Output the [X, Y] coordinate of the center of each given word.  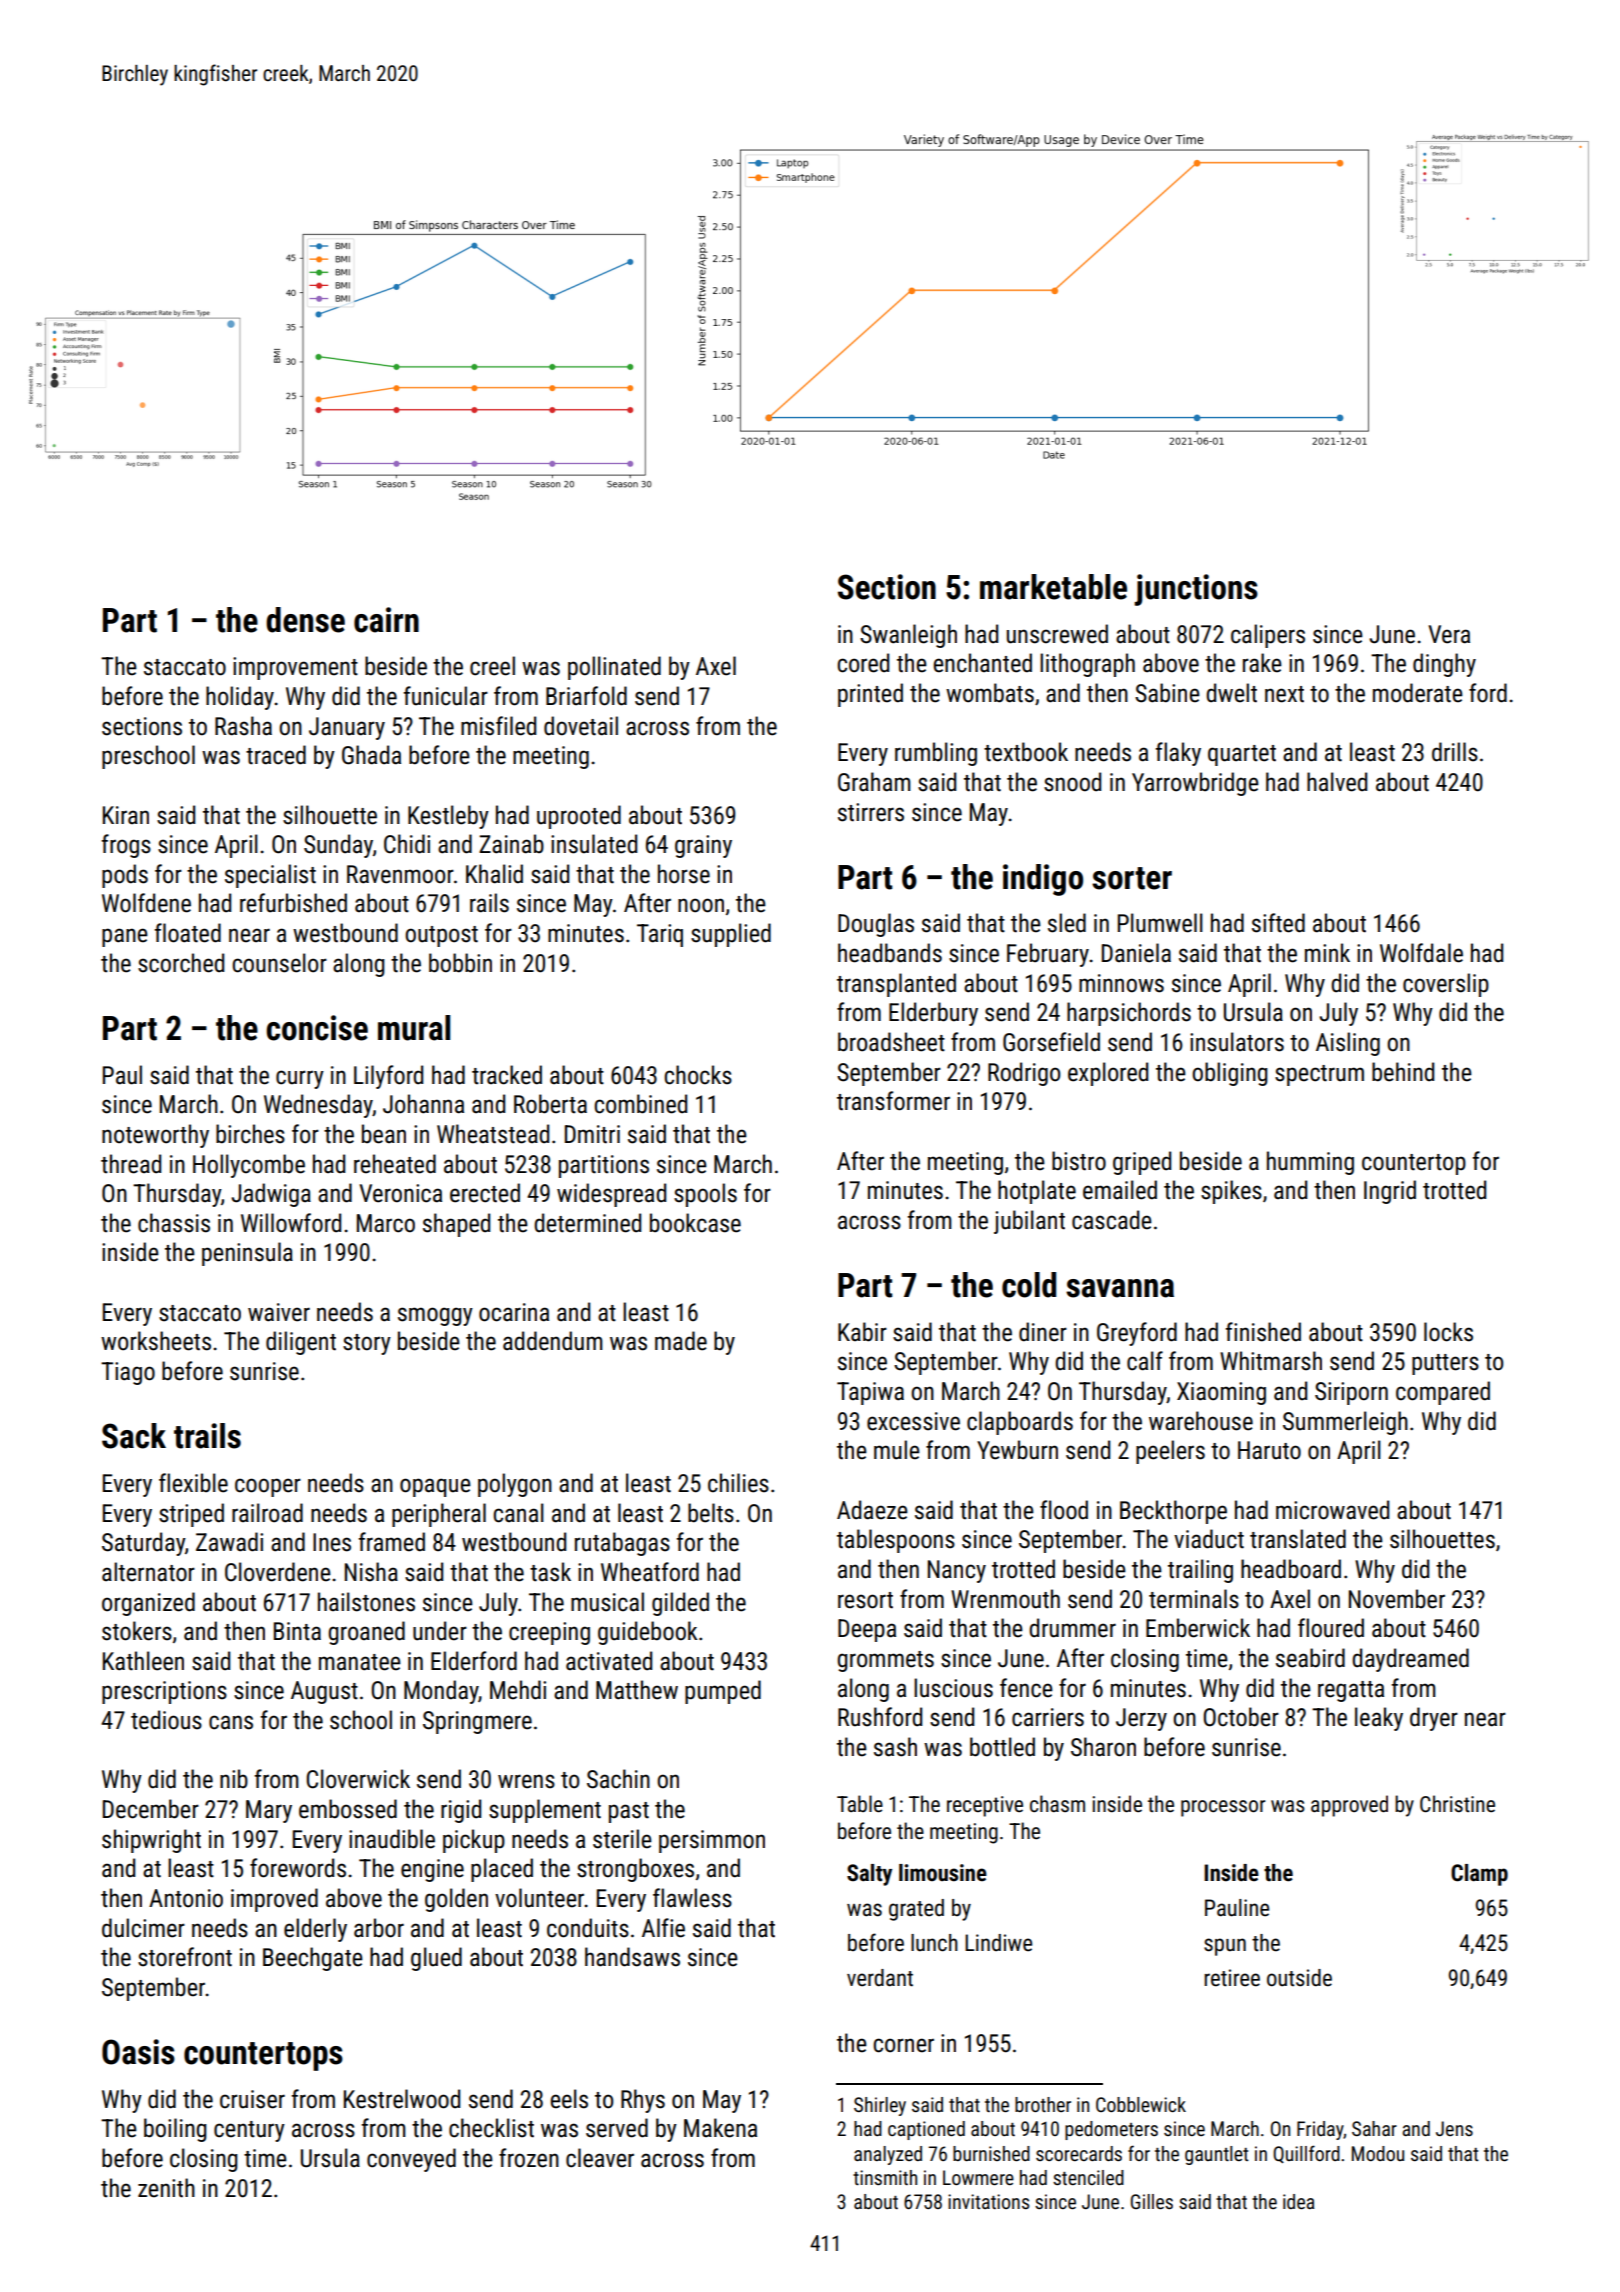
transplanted [896, 985]
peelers [1170, 1452]
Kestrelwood [402, 2099]
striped [191, 1515]
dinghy [1444, 665]
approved [1349, 1806]
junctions [1196, 590]
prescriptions [164, 1692]
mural [414, 1028]
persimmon [712, 1841]
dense [305, 620]
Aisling [1348, 1044]
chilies [738, 1483]
